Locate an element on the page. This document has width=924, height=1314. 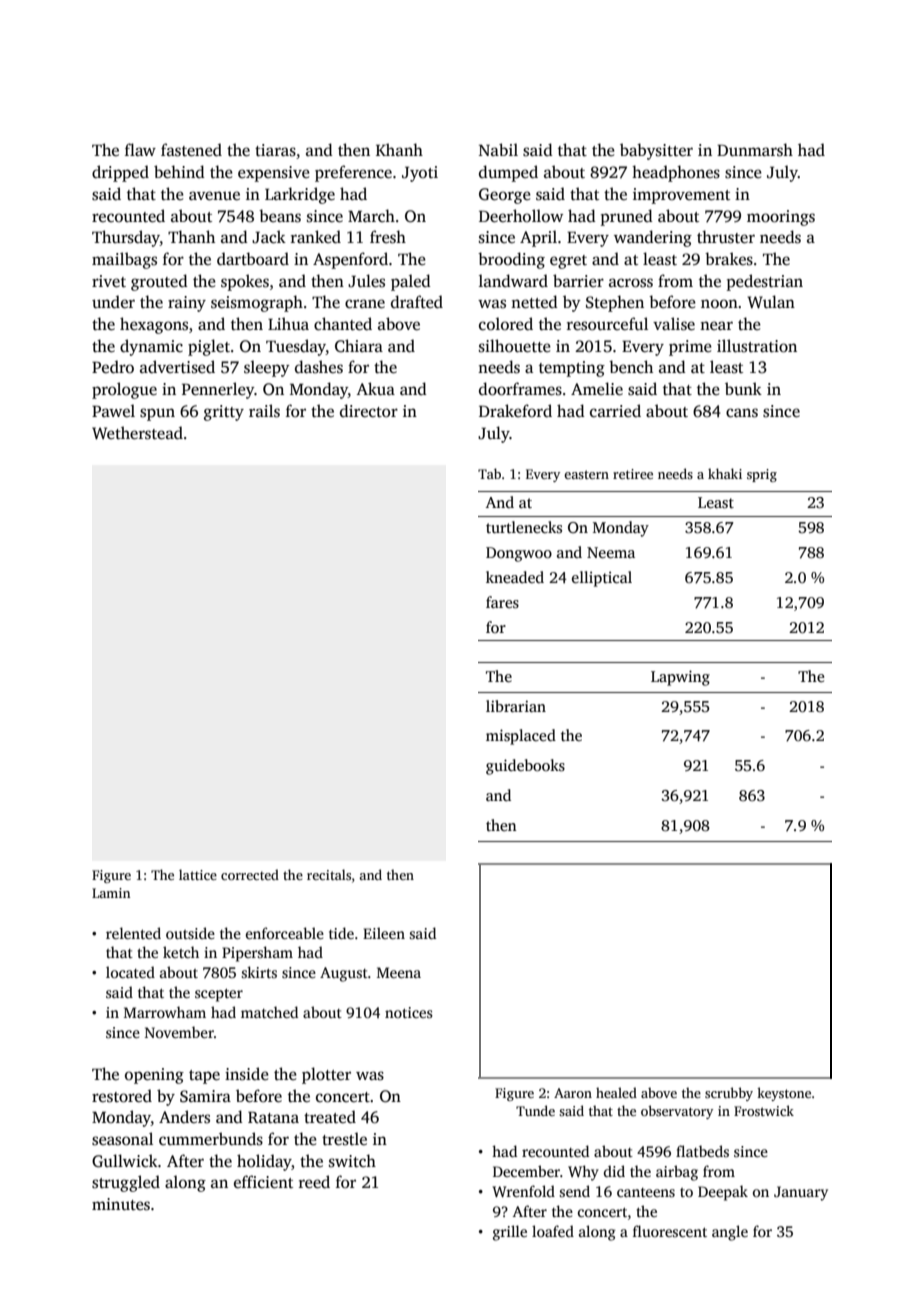
recitals is located at coordinates (329, 874).
